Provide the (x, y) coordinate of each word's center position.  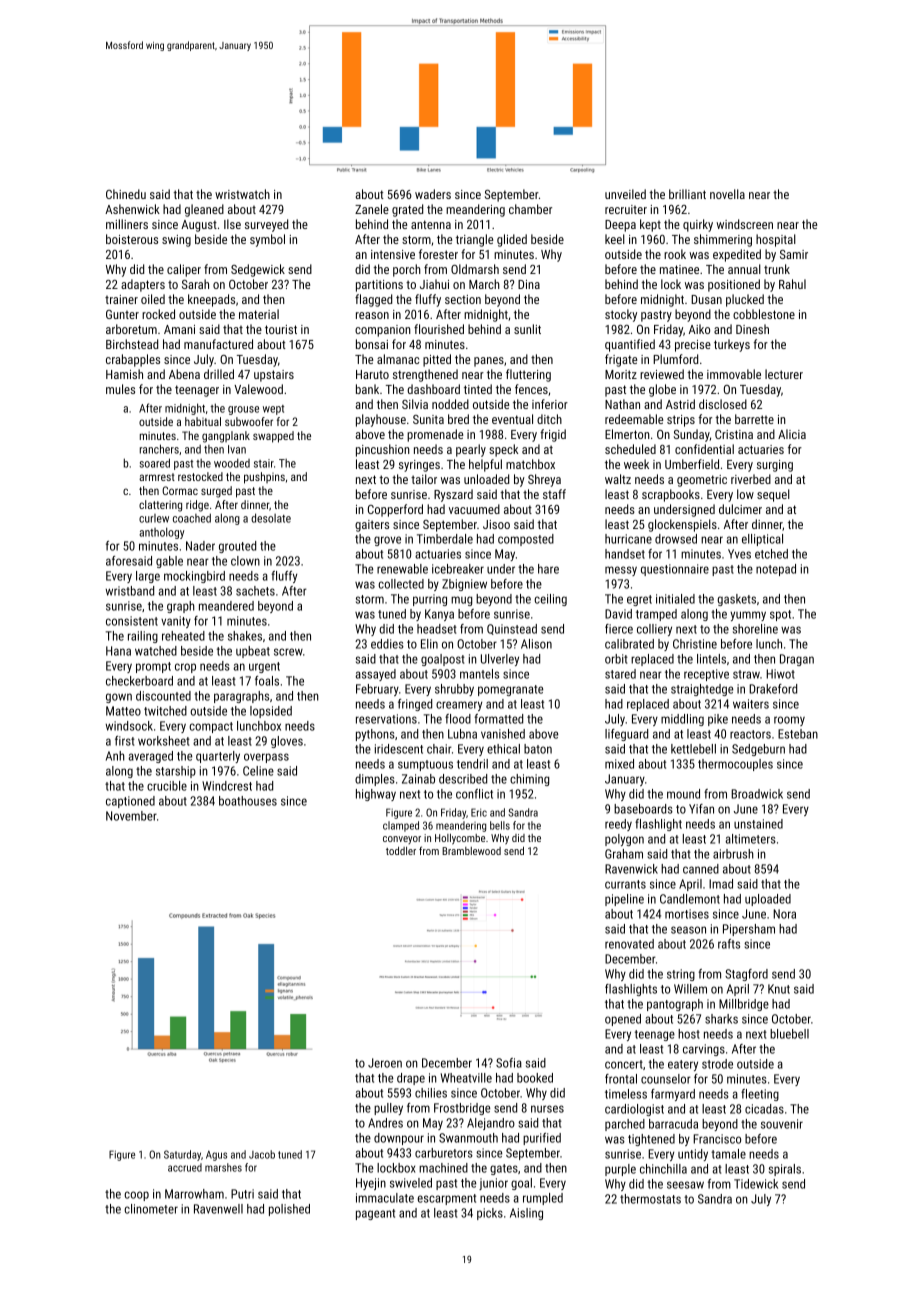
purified (542, 1139)
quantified (630, 345)
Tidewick (756, 1184)
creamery (459, 706)
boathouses (248, 801)
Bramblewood (471, 851)
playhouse (381, 420)
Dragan (797, 660)
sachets (255, 591)
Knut (779, 989)
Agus (216, 1156)
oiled (153, 299)
